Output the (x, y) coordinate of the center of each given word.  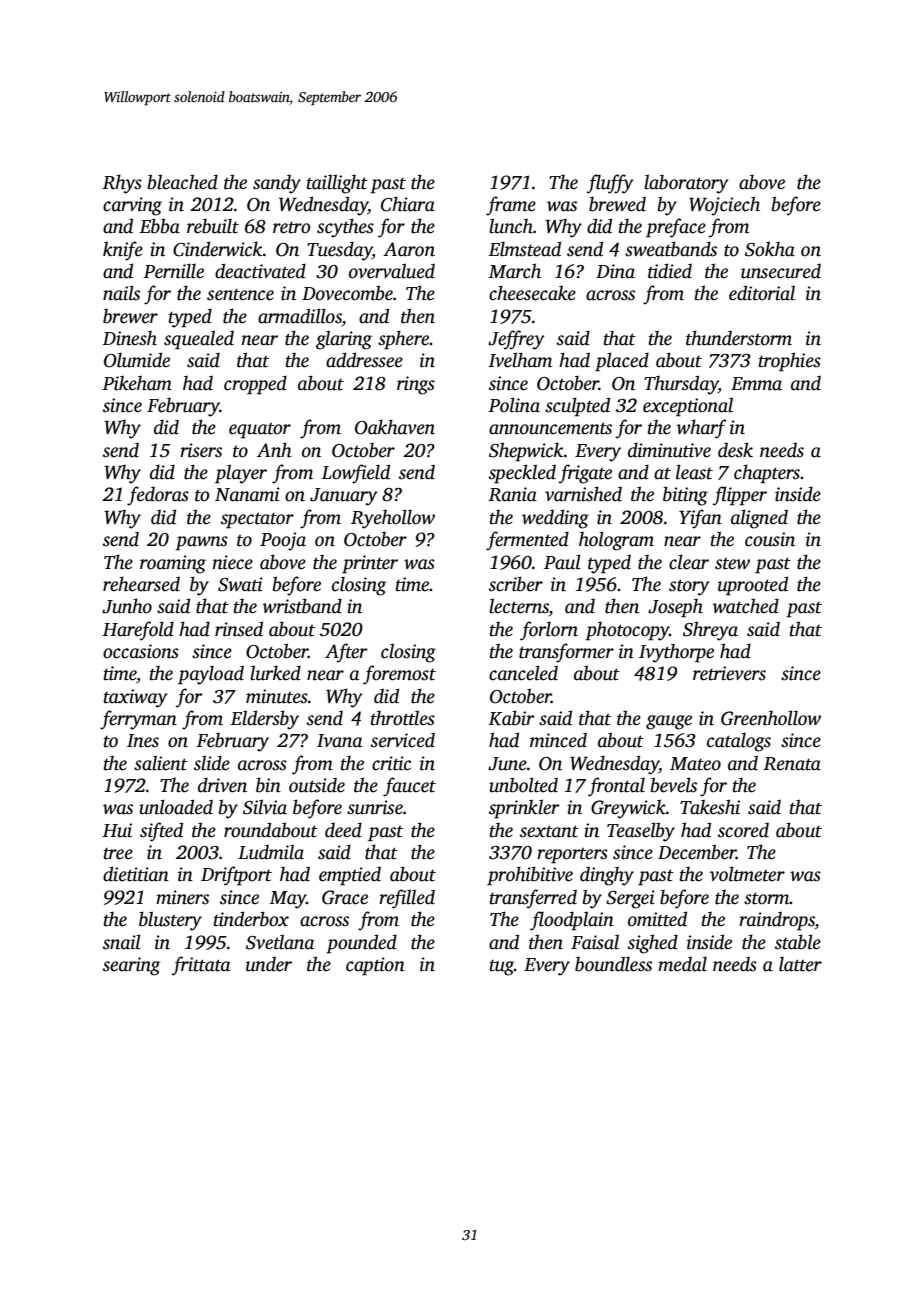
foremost (399, 675)
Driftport (236, 876)
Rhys (122, 184)
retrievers (729, 673)
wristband (302, 606)
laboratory (686, 184)
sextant (549, 831)
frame (511, 206)
